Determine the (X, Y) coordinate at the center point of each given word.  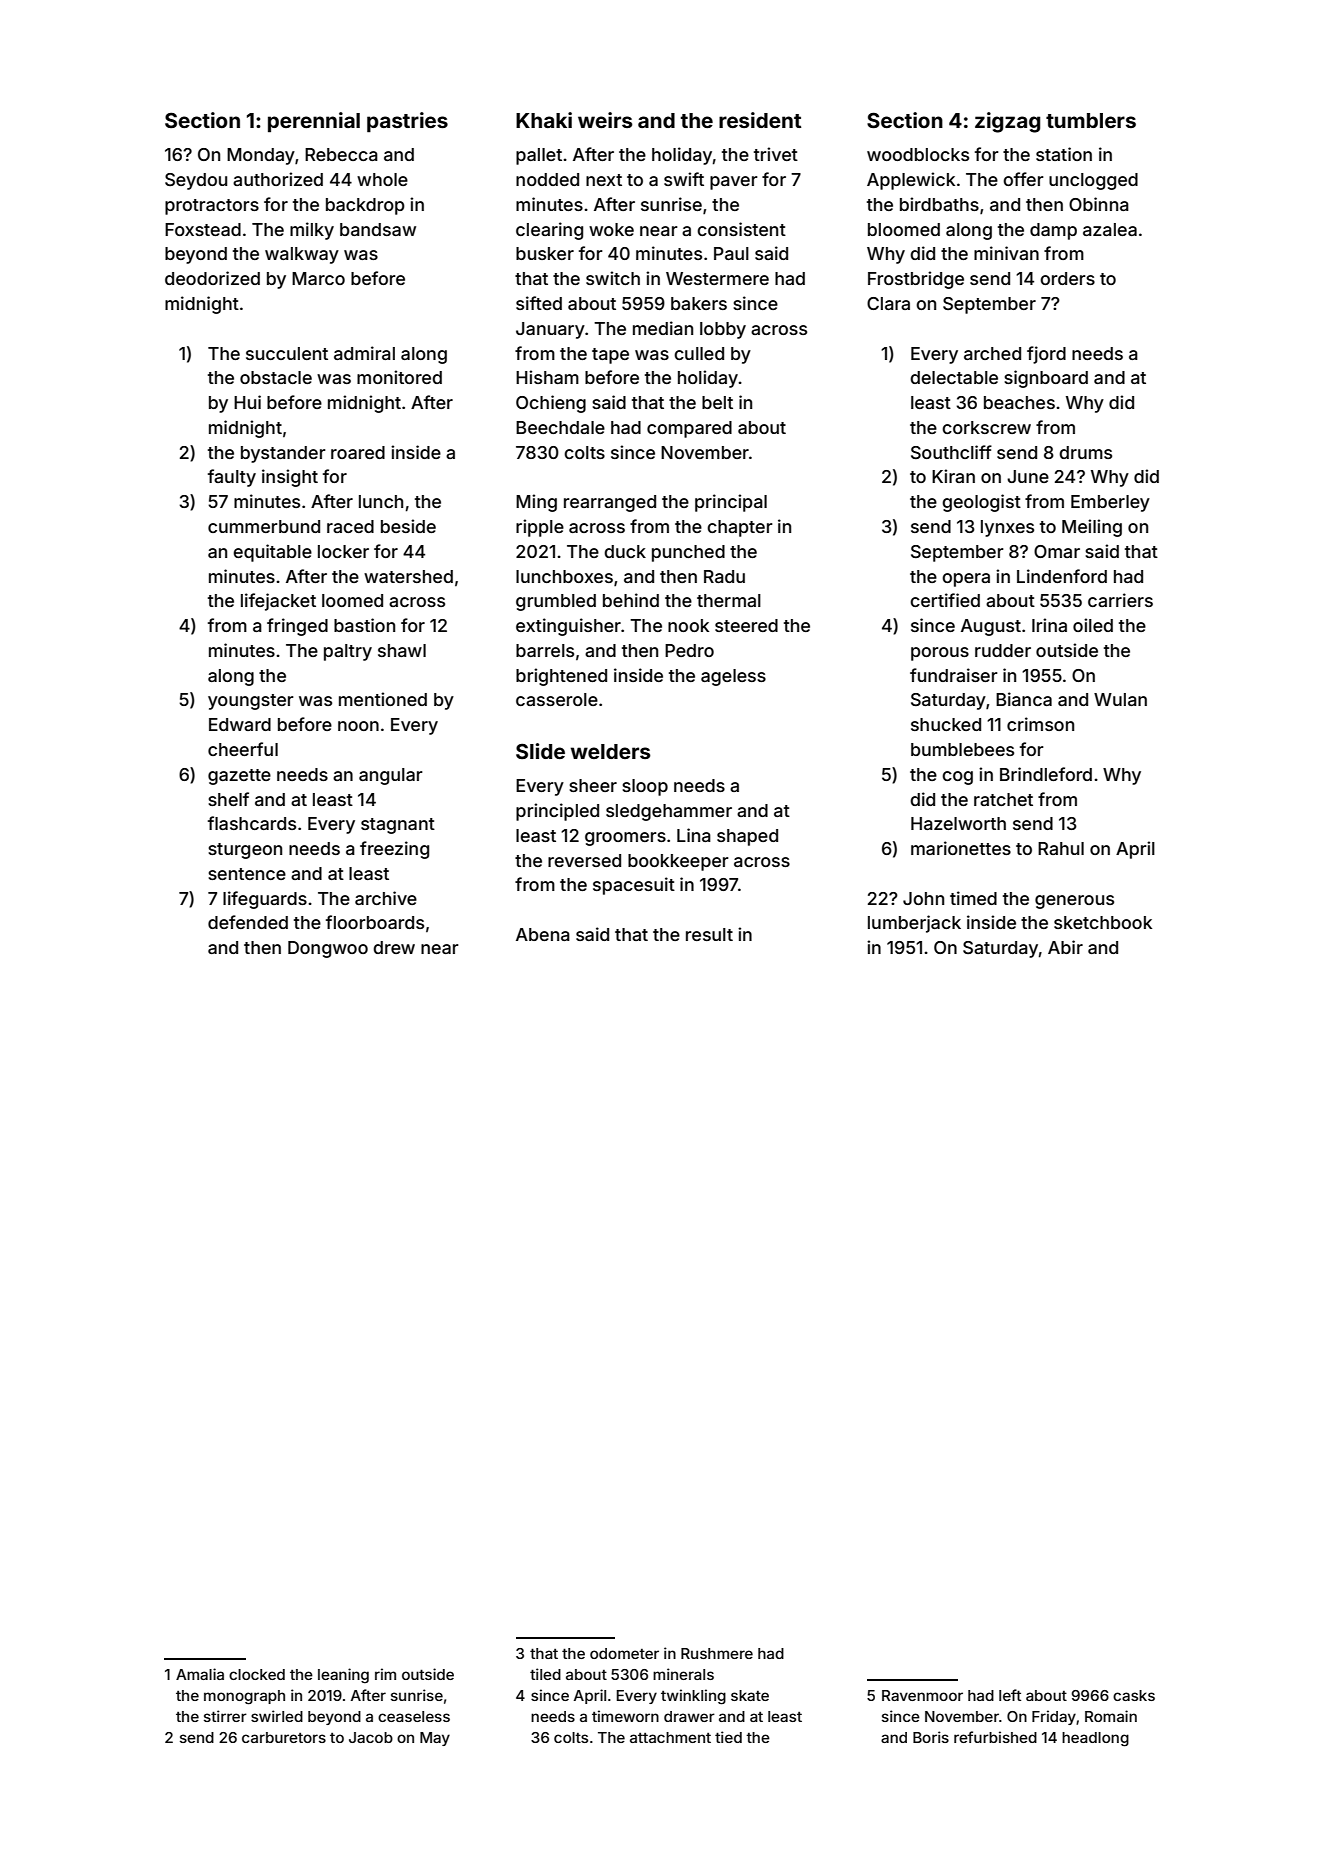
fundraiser (954, 675)
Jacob (371, 1737)
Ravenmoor (922, 1695)
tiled (545, 1674)
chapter (740, 528)
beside (408, 526)
